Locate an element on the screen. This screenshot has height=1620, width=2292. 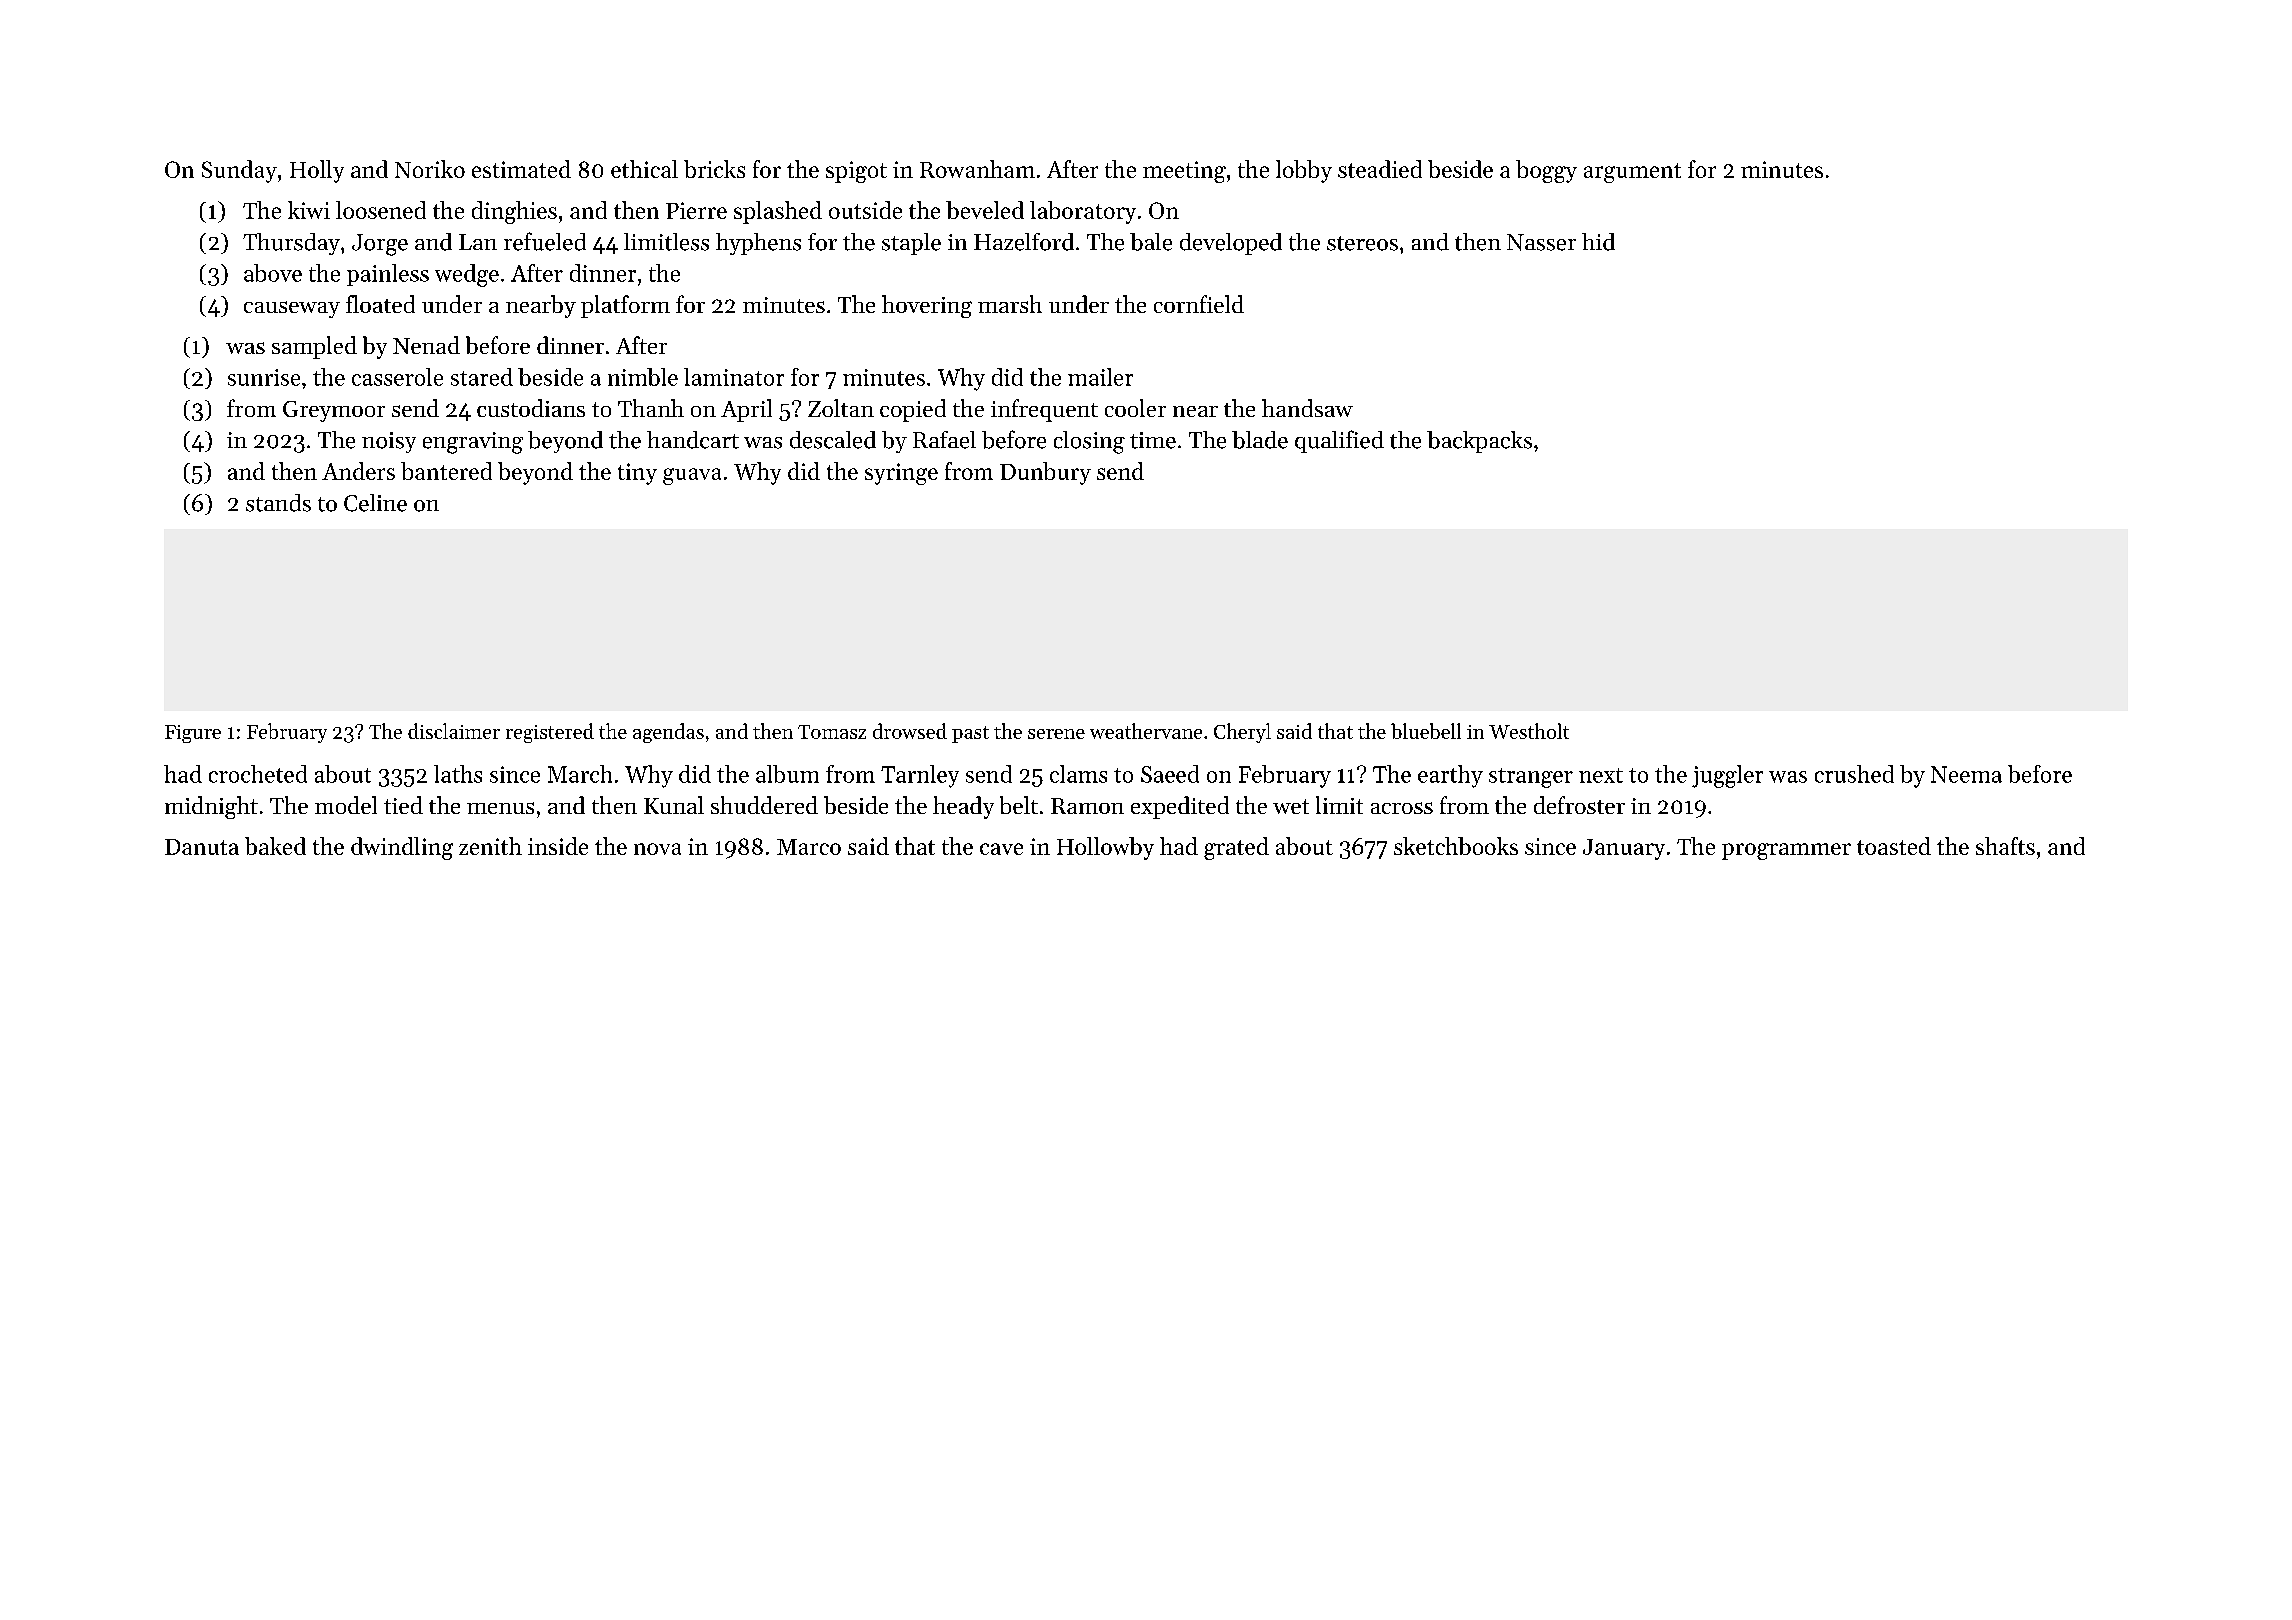
meeting is located at coordinates (1184, 172).
